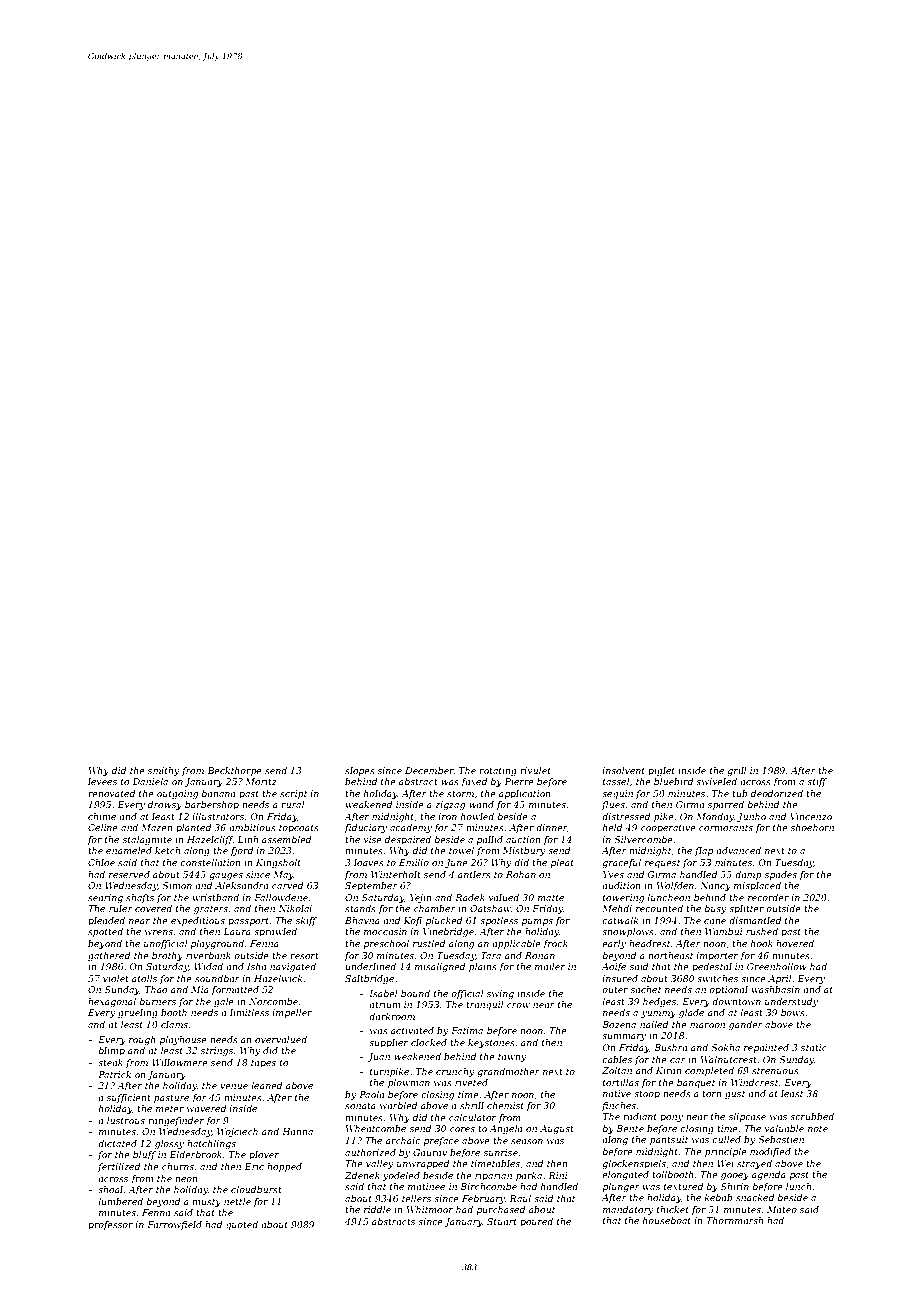 Image resolution: width=924 pixels, height=1308 pixels. What do you see at coordinates (734, 1220) in the screenshot?
I see `Thornmarsh` at bounding box center [734, 1220].
